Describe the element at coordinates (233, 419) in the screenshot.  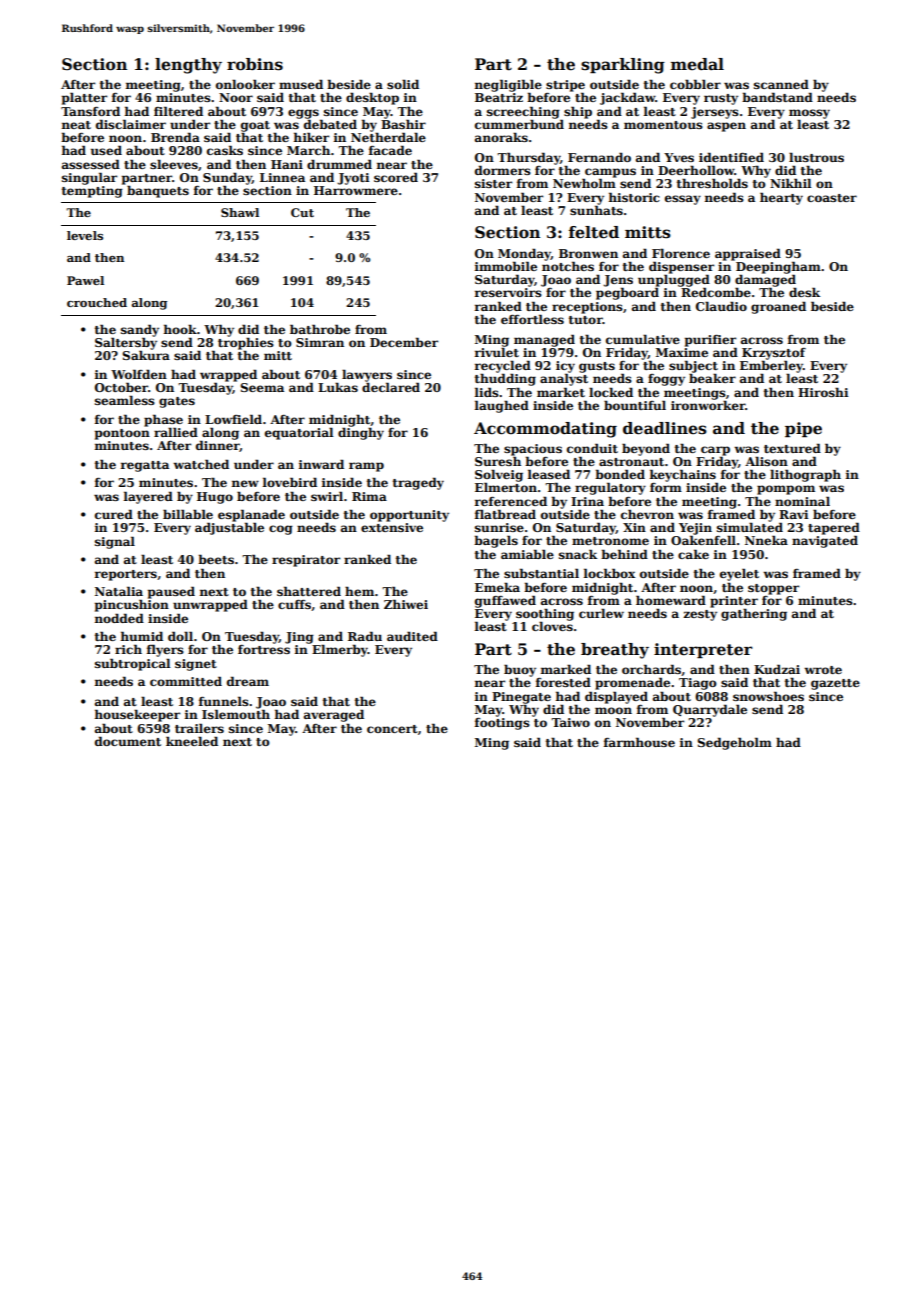
I see `Lowfield` at that location.
